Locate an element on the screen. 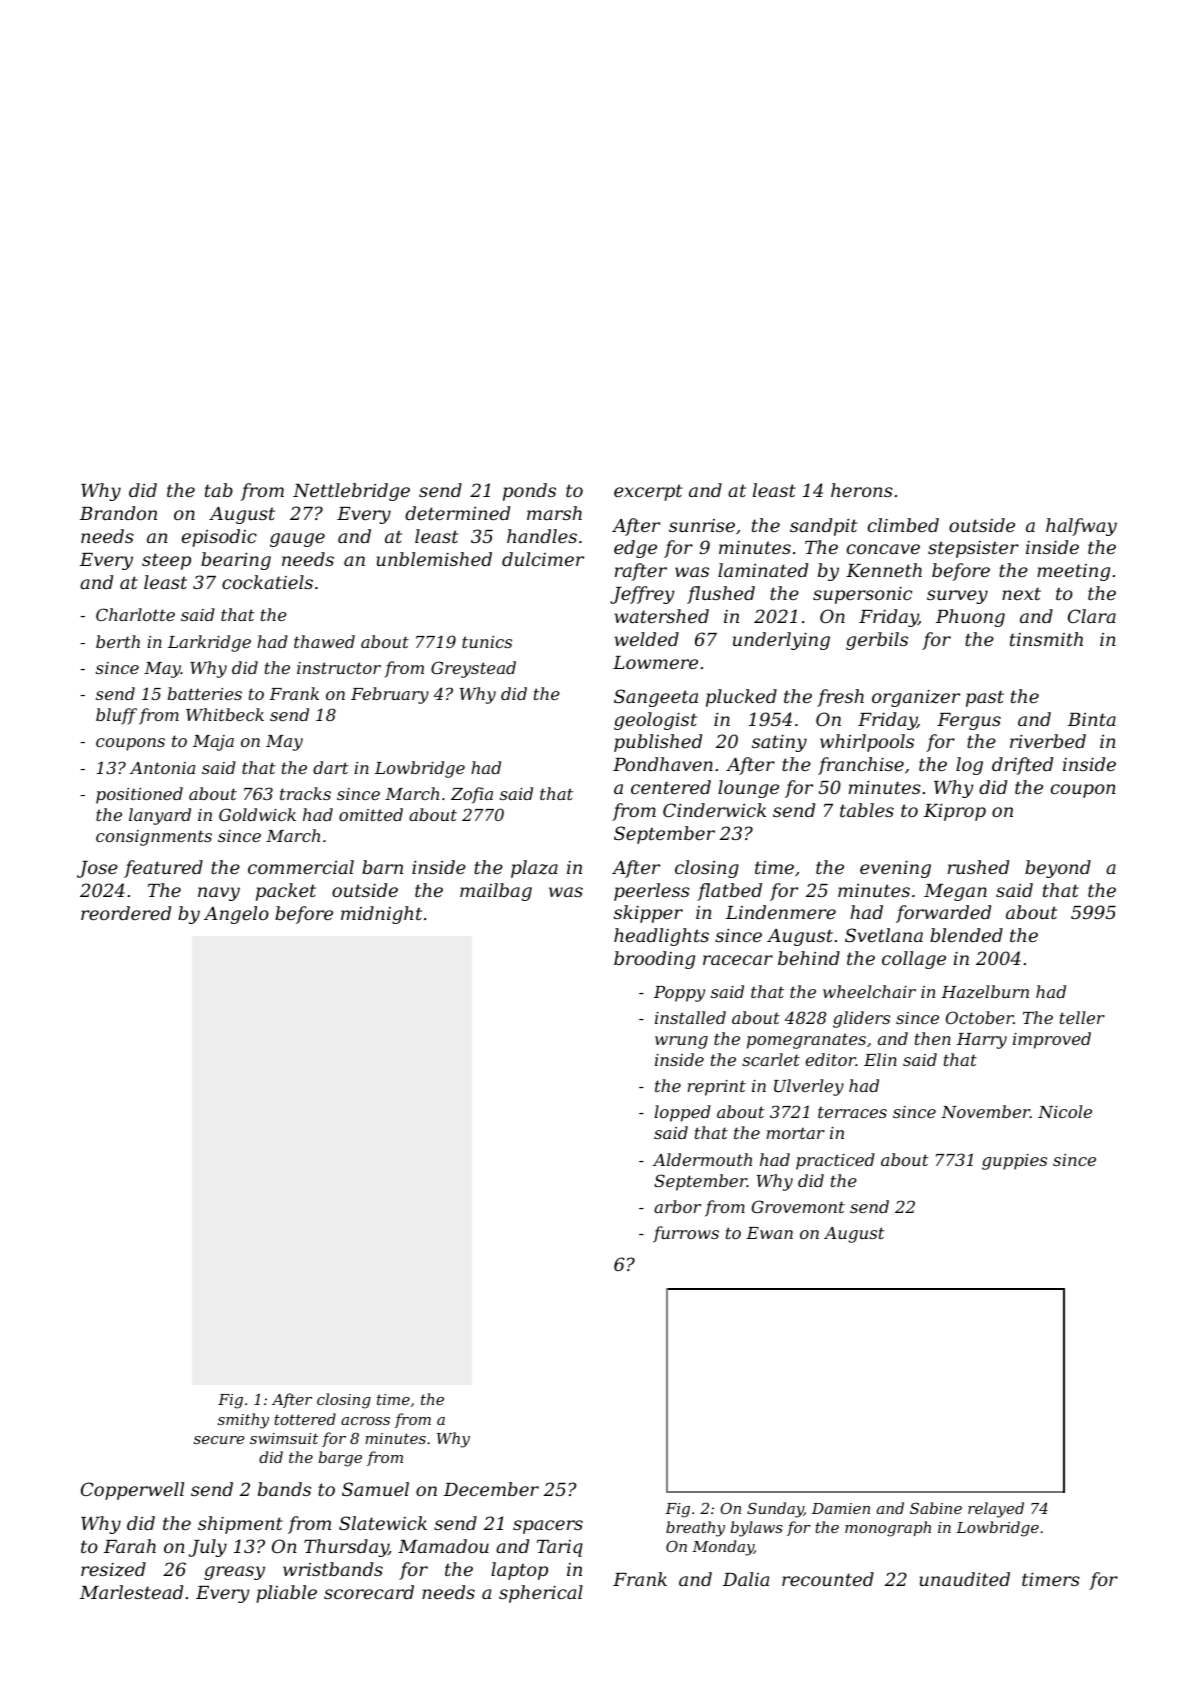 Image resolution: width=1197 pixels, height=1693 pixels. unaudited is located at coordinates (964, 1579).
